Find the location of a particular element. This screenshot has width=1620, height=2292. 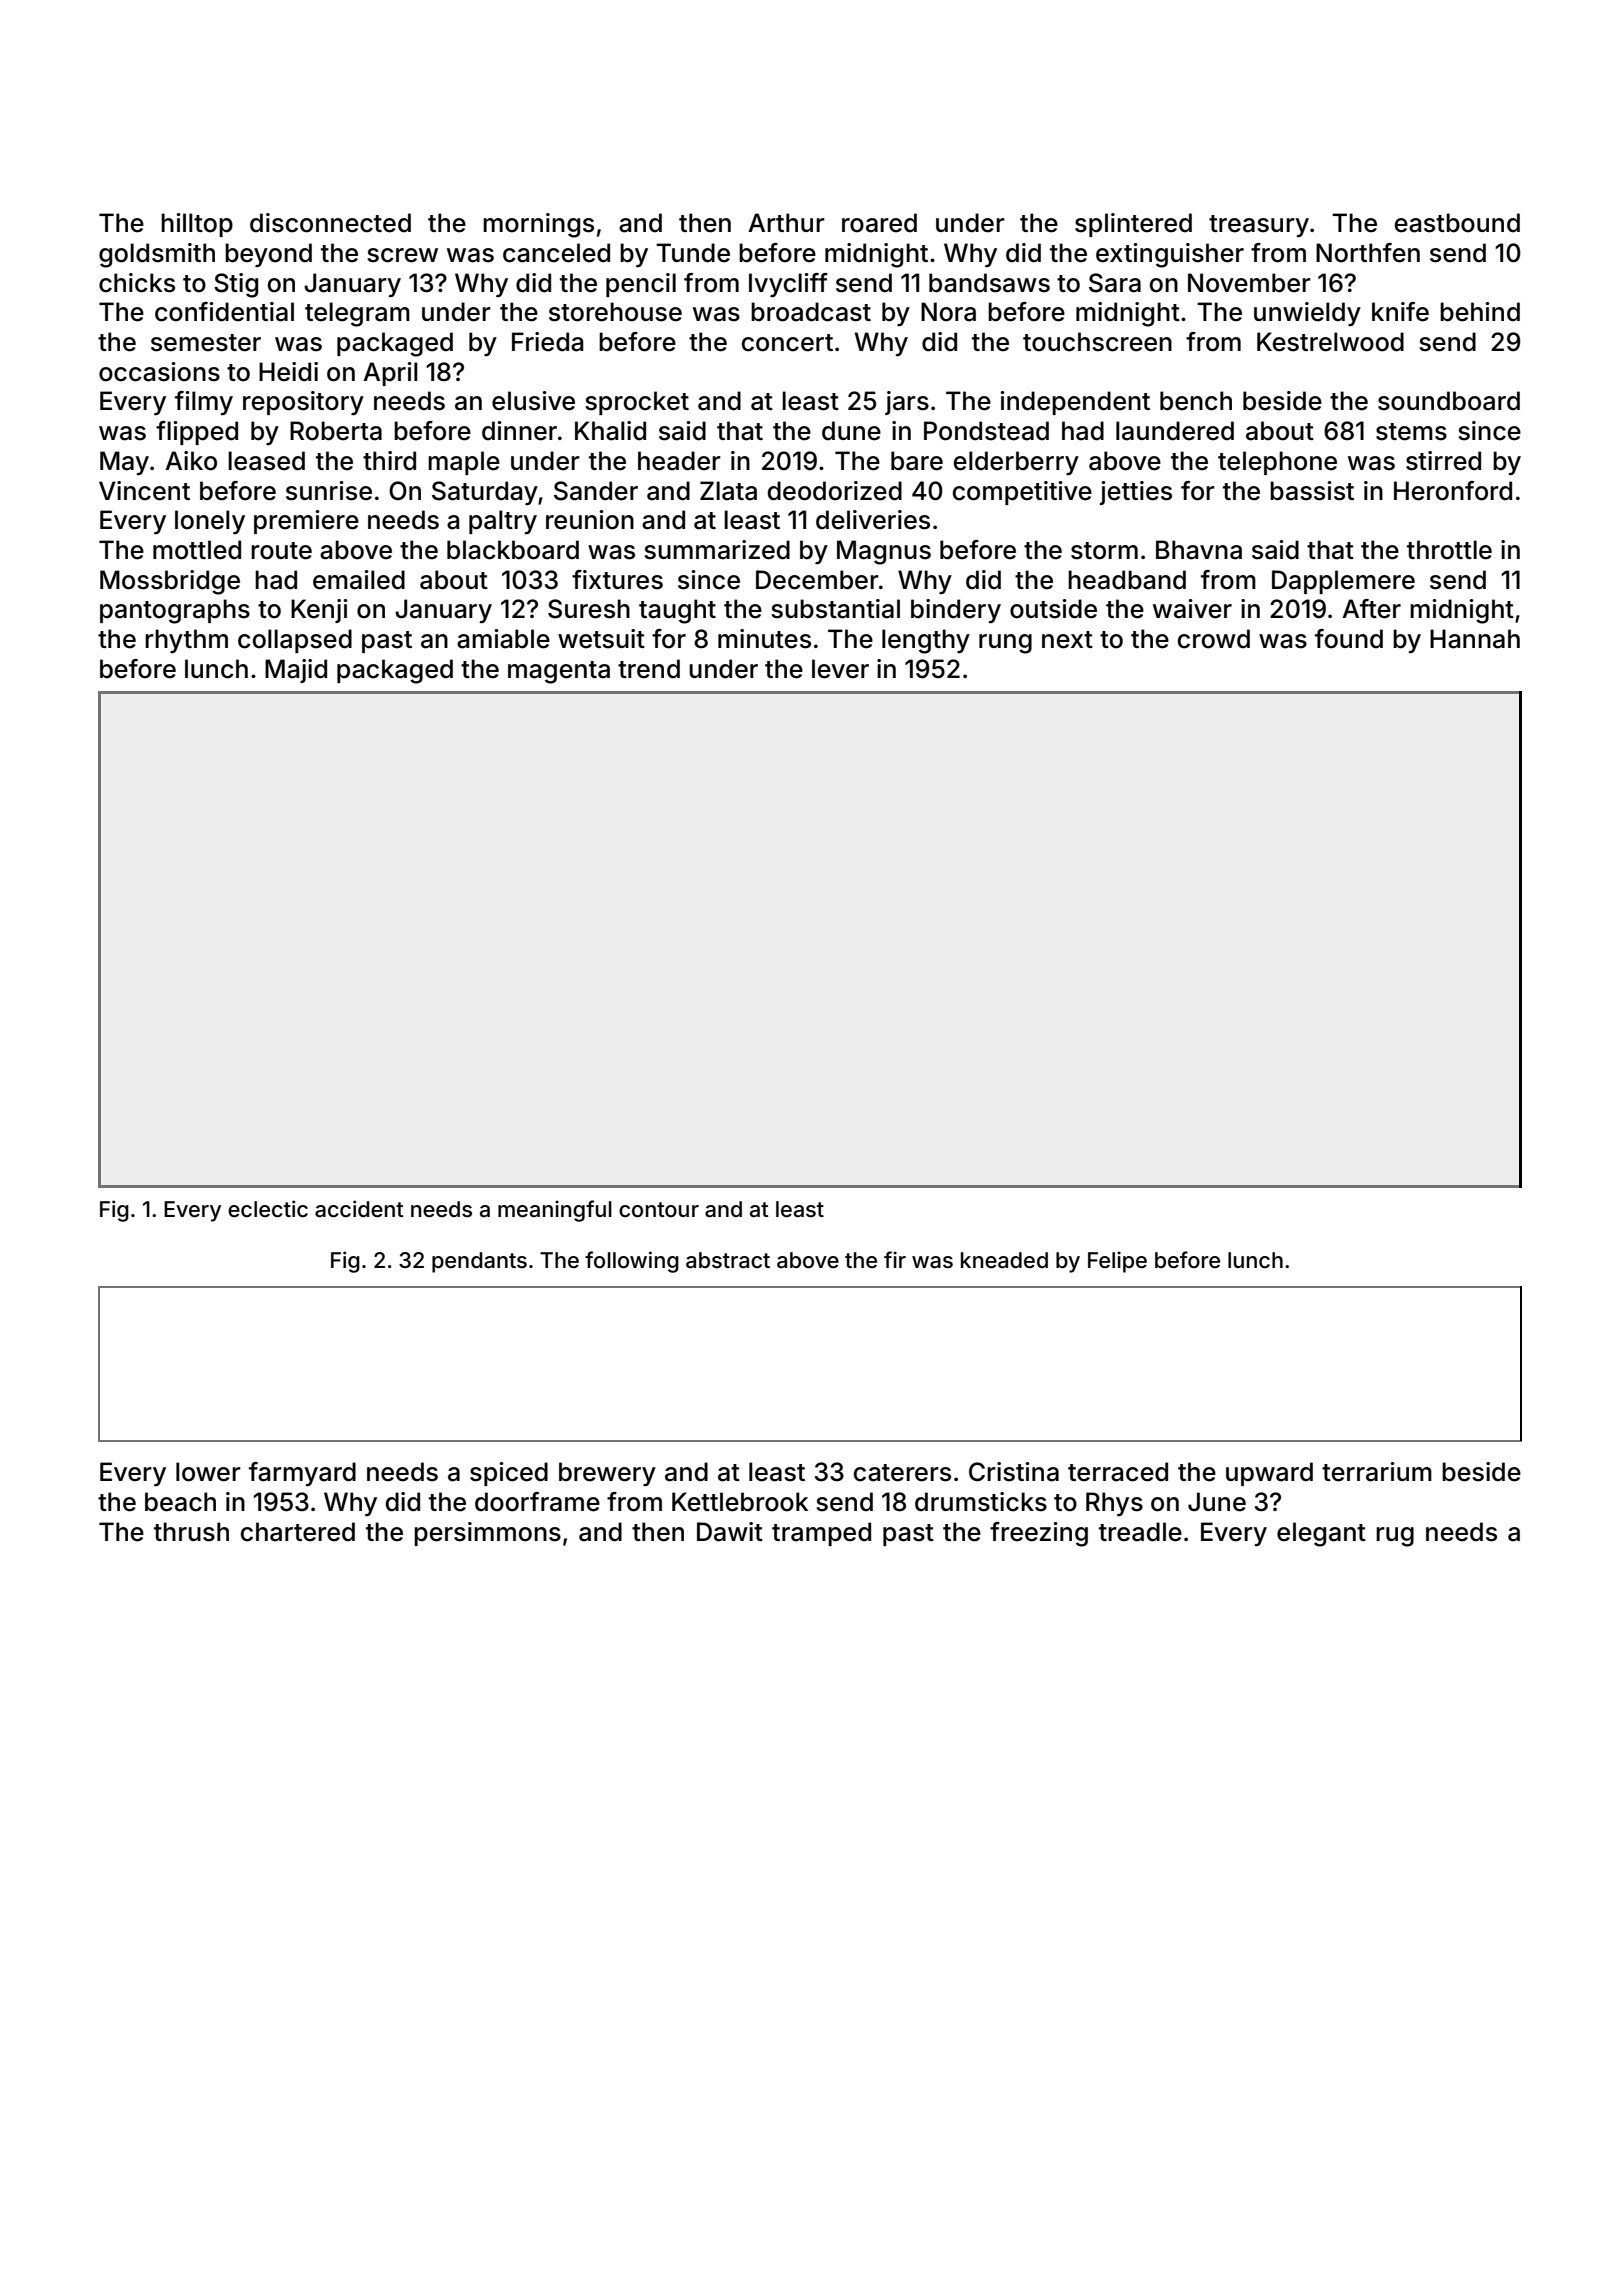

tramped is located at coordinates (821, 1534).
